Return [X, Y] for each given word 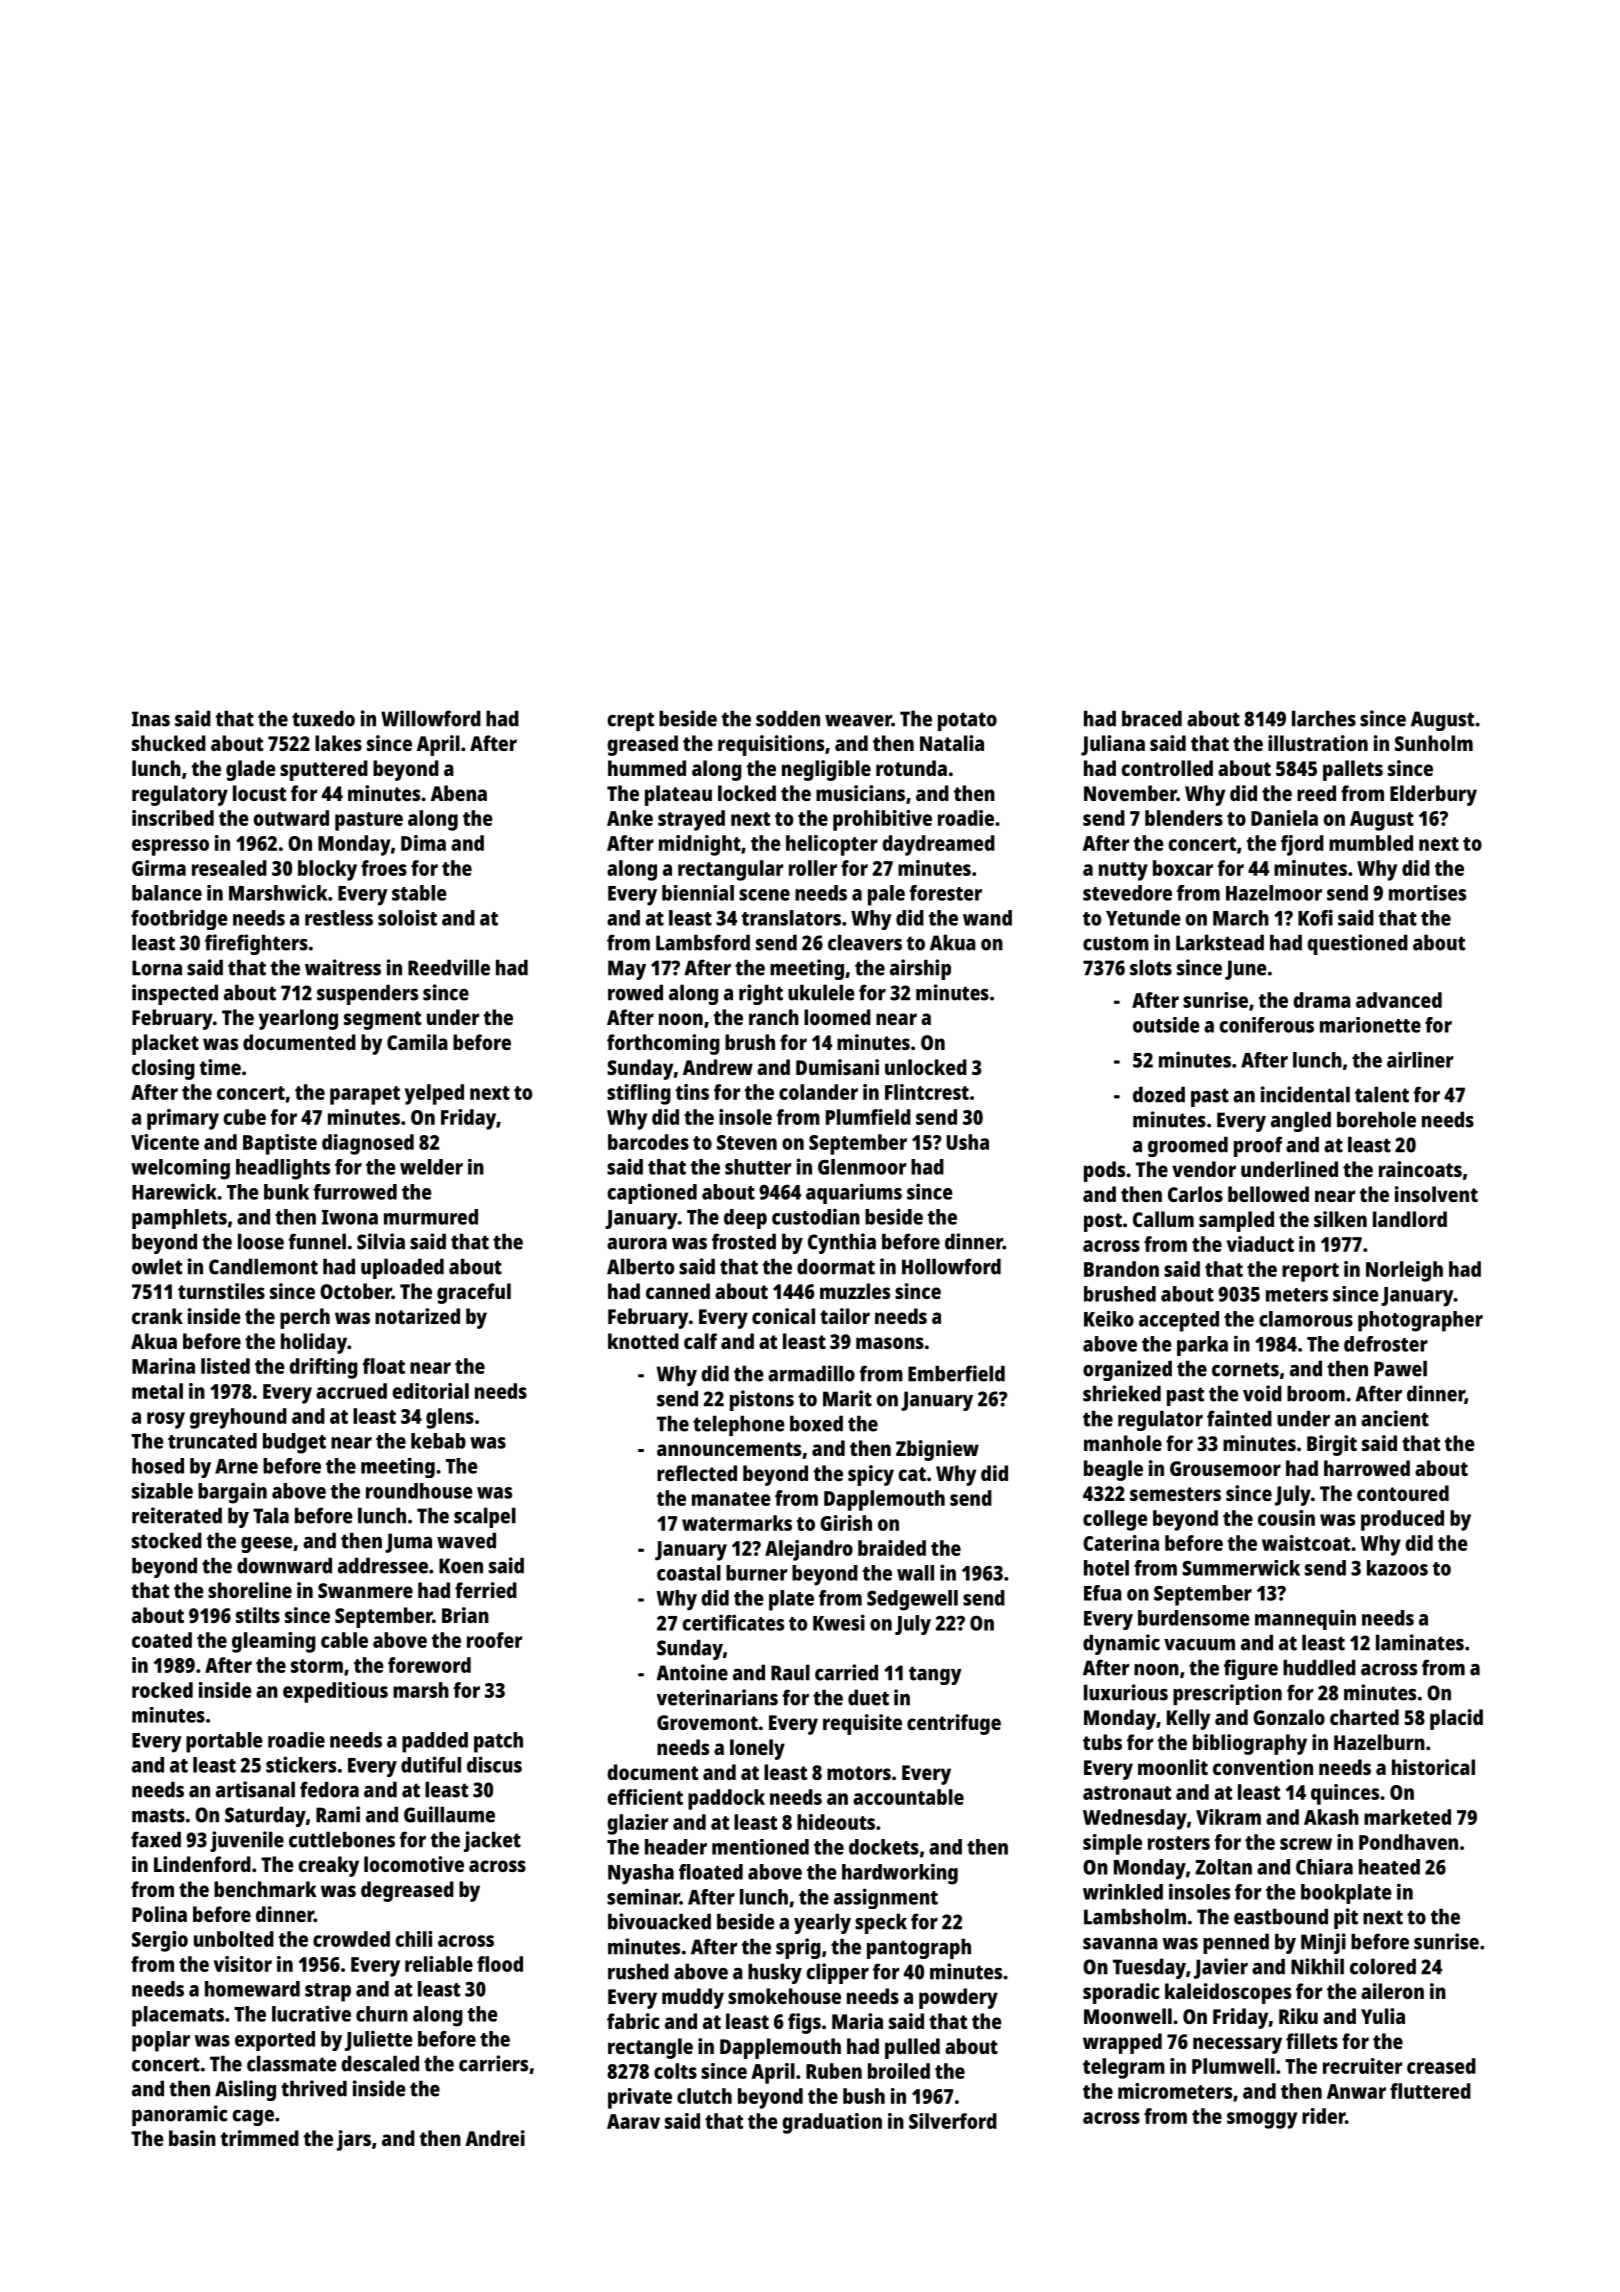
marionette [1370, 1025]
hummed [647, 768]
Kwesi [839, 1622]
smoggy [1262, 2120]
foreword [429, 1665]
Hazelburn [1379, 1742]
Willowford [431, 718]
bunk [286, 1192]
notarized [417, 1316]
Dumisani [837, 1067]
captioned [652, 1193]
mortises [1427, 893]
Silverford [953, 2121]
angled [1301, 1121]
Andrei [495, 2138]
